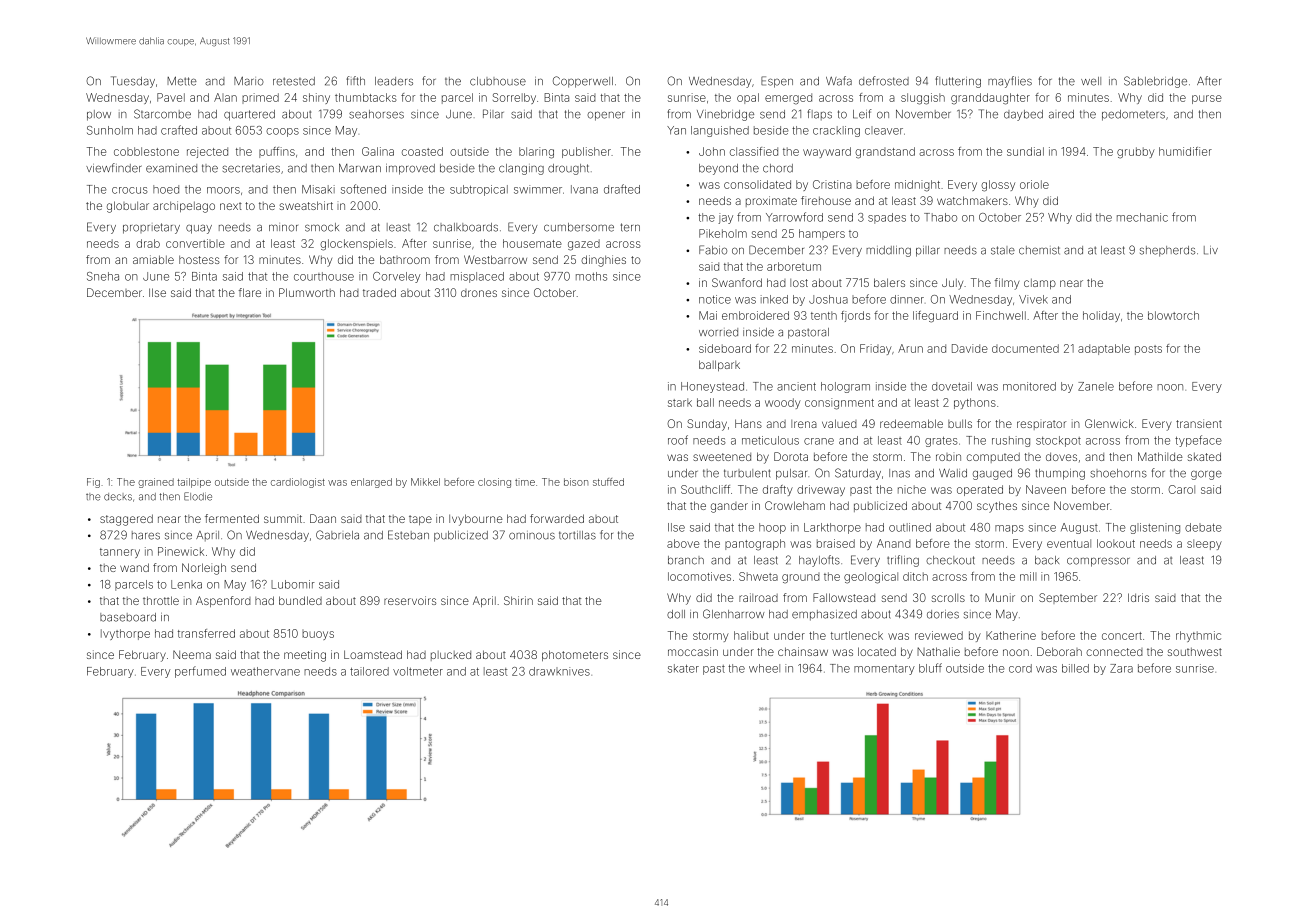  Describe the element at coordinates (678, 440) in the screenshot. I see `roof` at that location.
